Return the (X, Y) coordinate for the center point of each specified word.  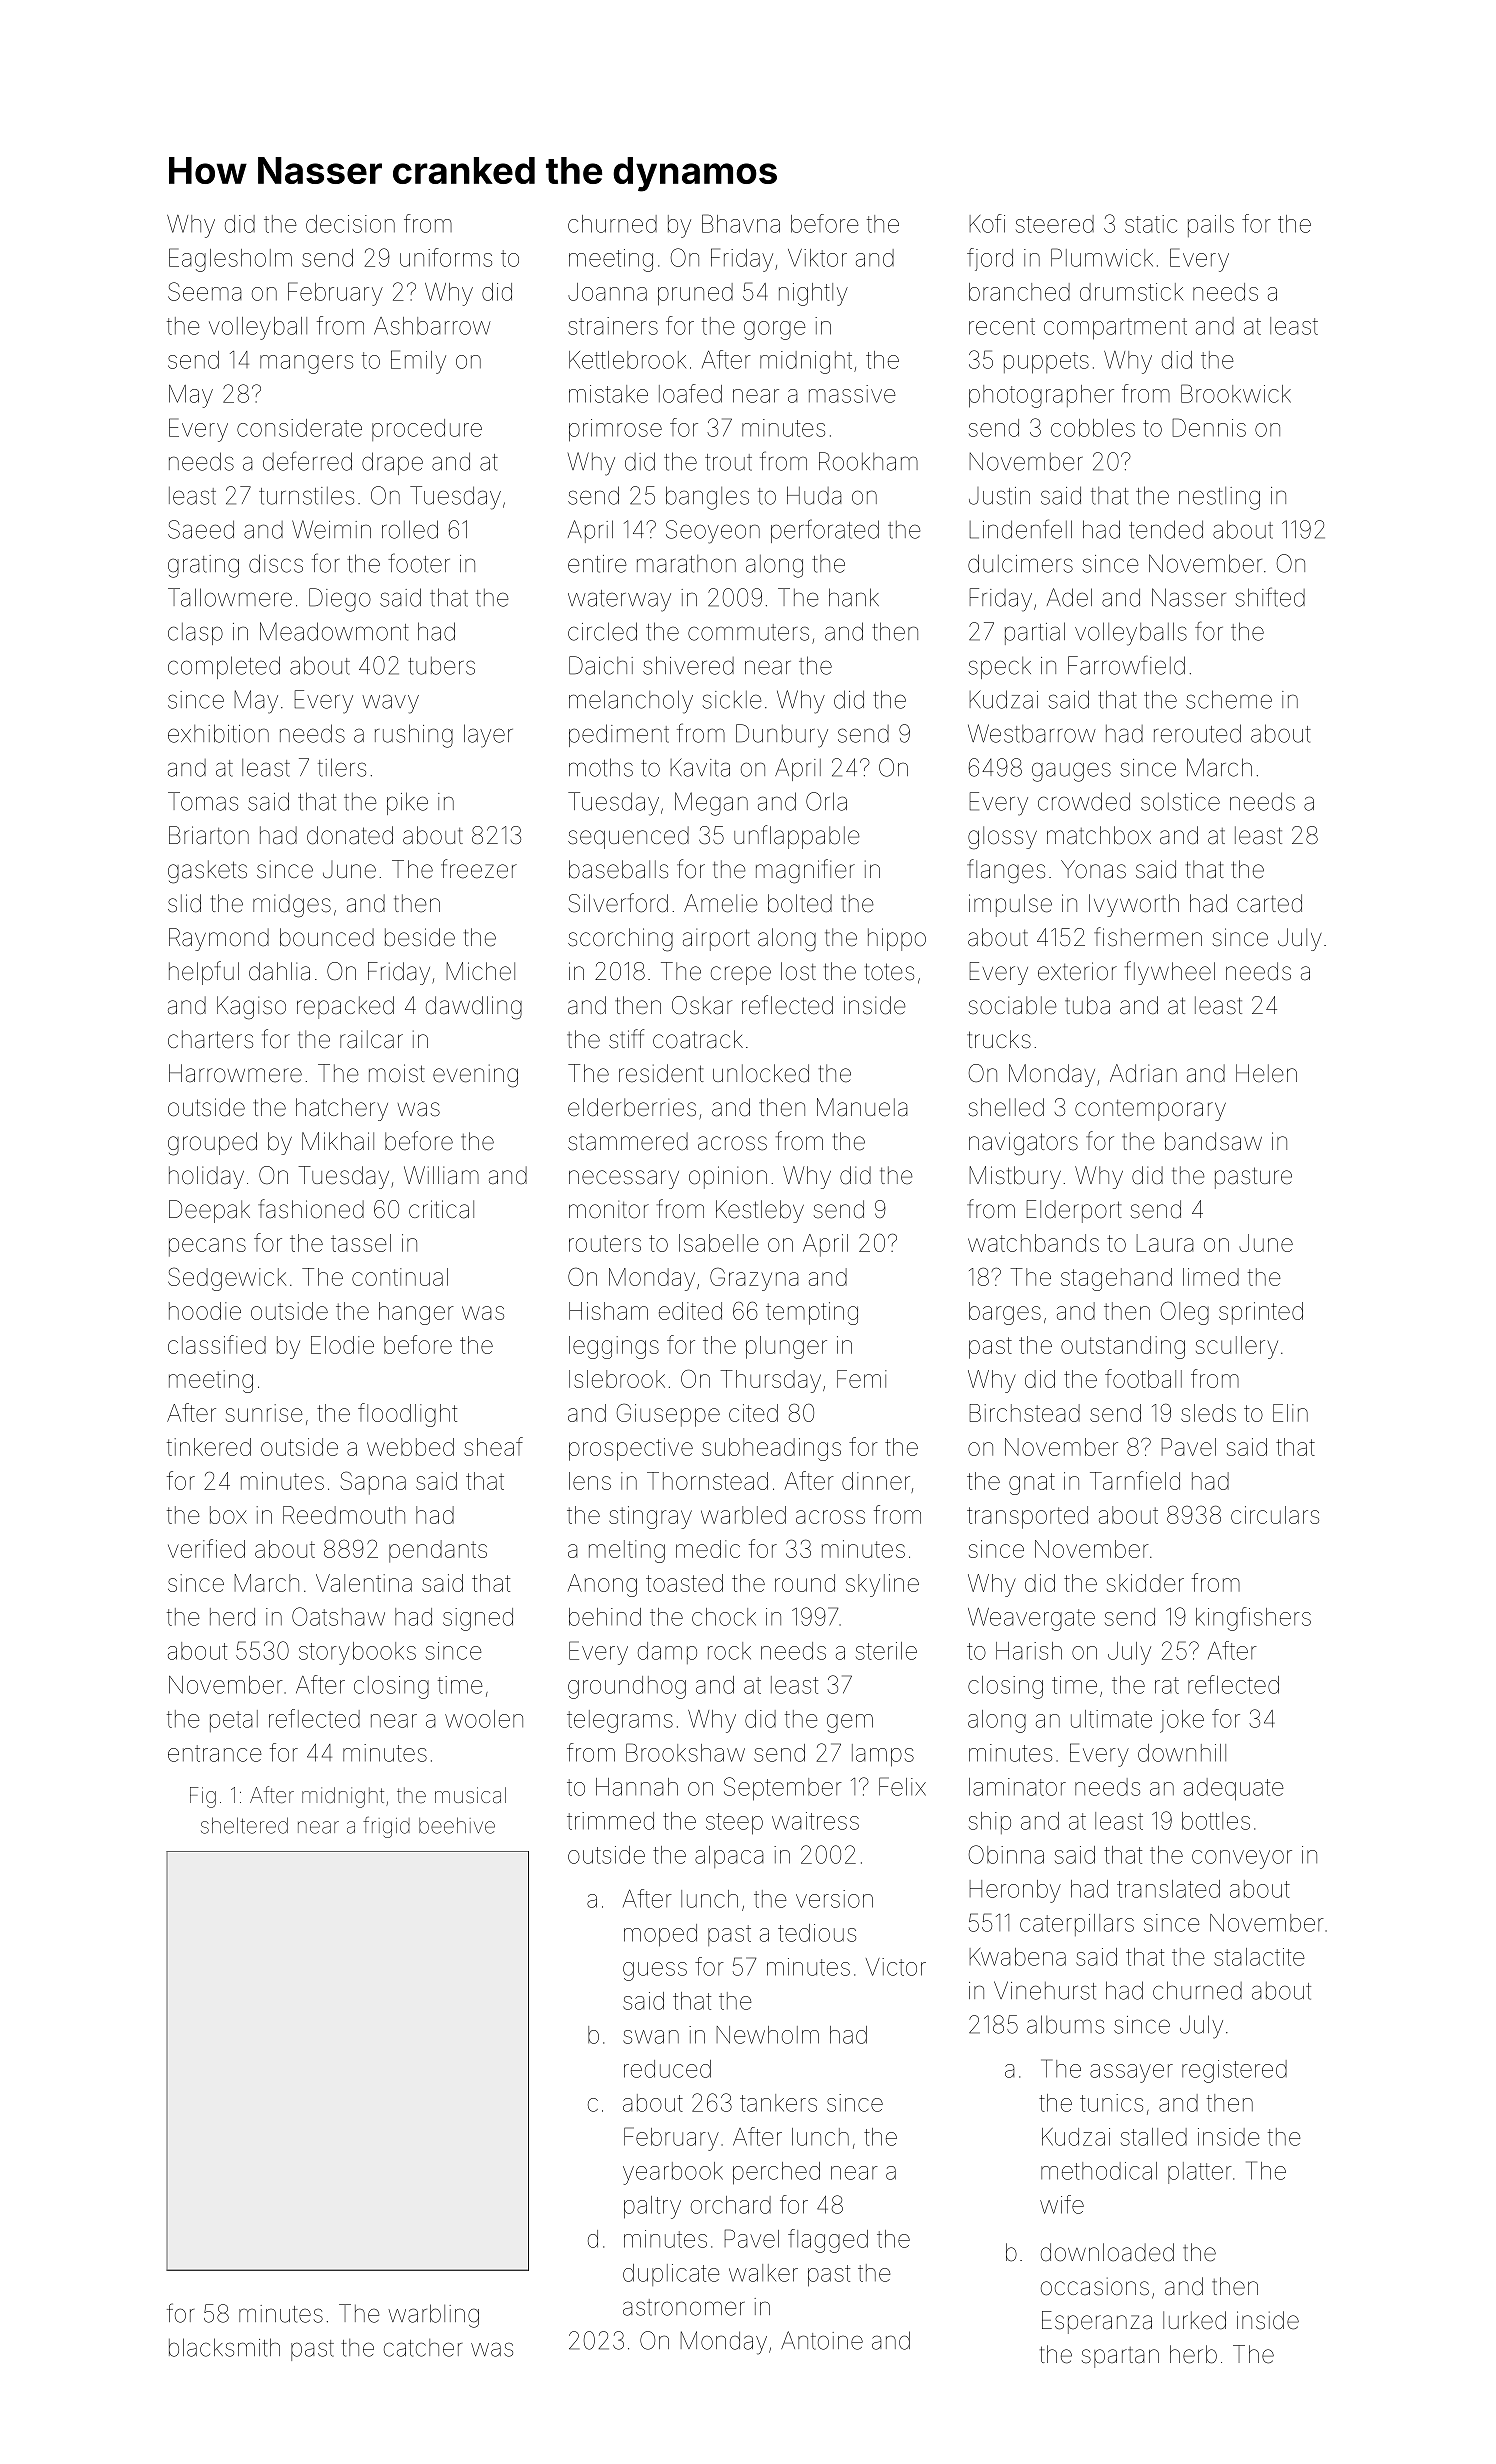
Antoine (822, 2340)
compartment (1115, 329)
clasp (195, 634)
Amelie (721, 903)
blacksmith (224, 2347)
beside (420, 937)
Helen (1266, 1073)
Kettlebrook (627, 360)
